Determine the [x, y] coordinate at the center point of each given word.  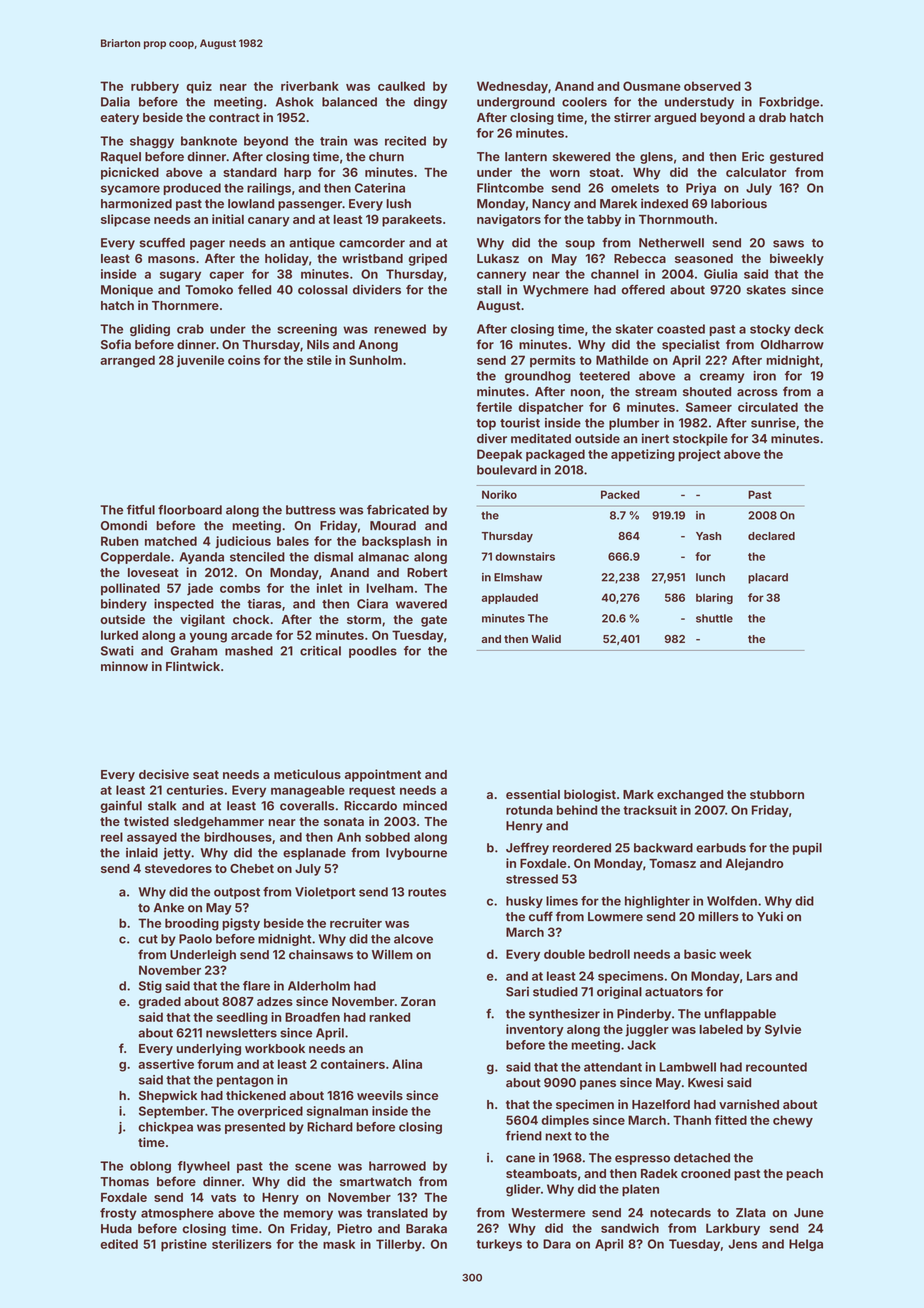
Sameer [709, 407]
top [486, 424]
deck [809, 329]
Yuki [770, 916]
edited [119, 1244]
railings [269, 189]
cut [148, 939]
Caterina [380, 188]
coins [244, 360]
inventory [535, 1030]
